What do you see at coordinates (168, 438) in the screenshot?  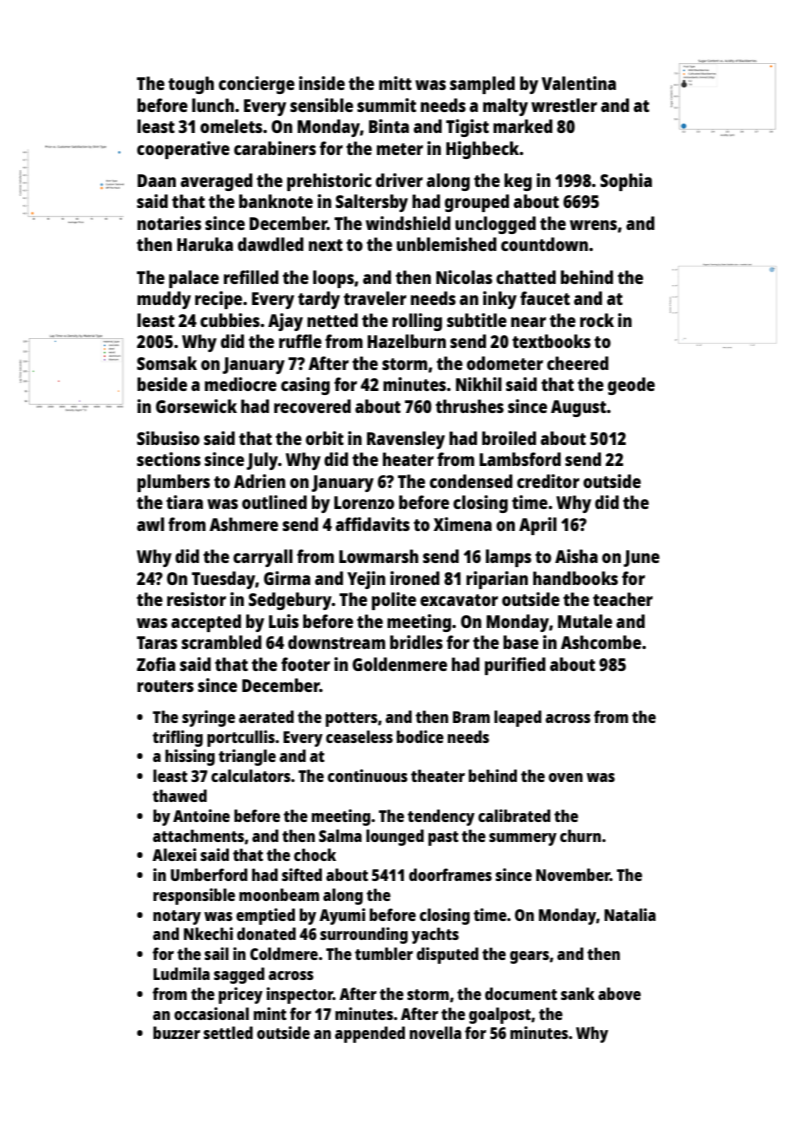 I see `Sibusiso` at bounding box center [168, 438].
